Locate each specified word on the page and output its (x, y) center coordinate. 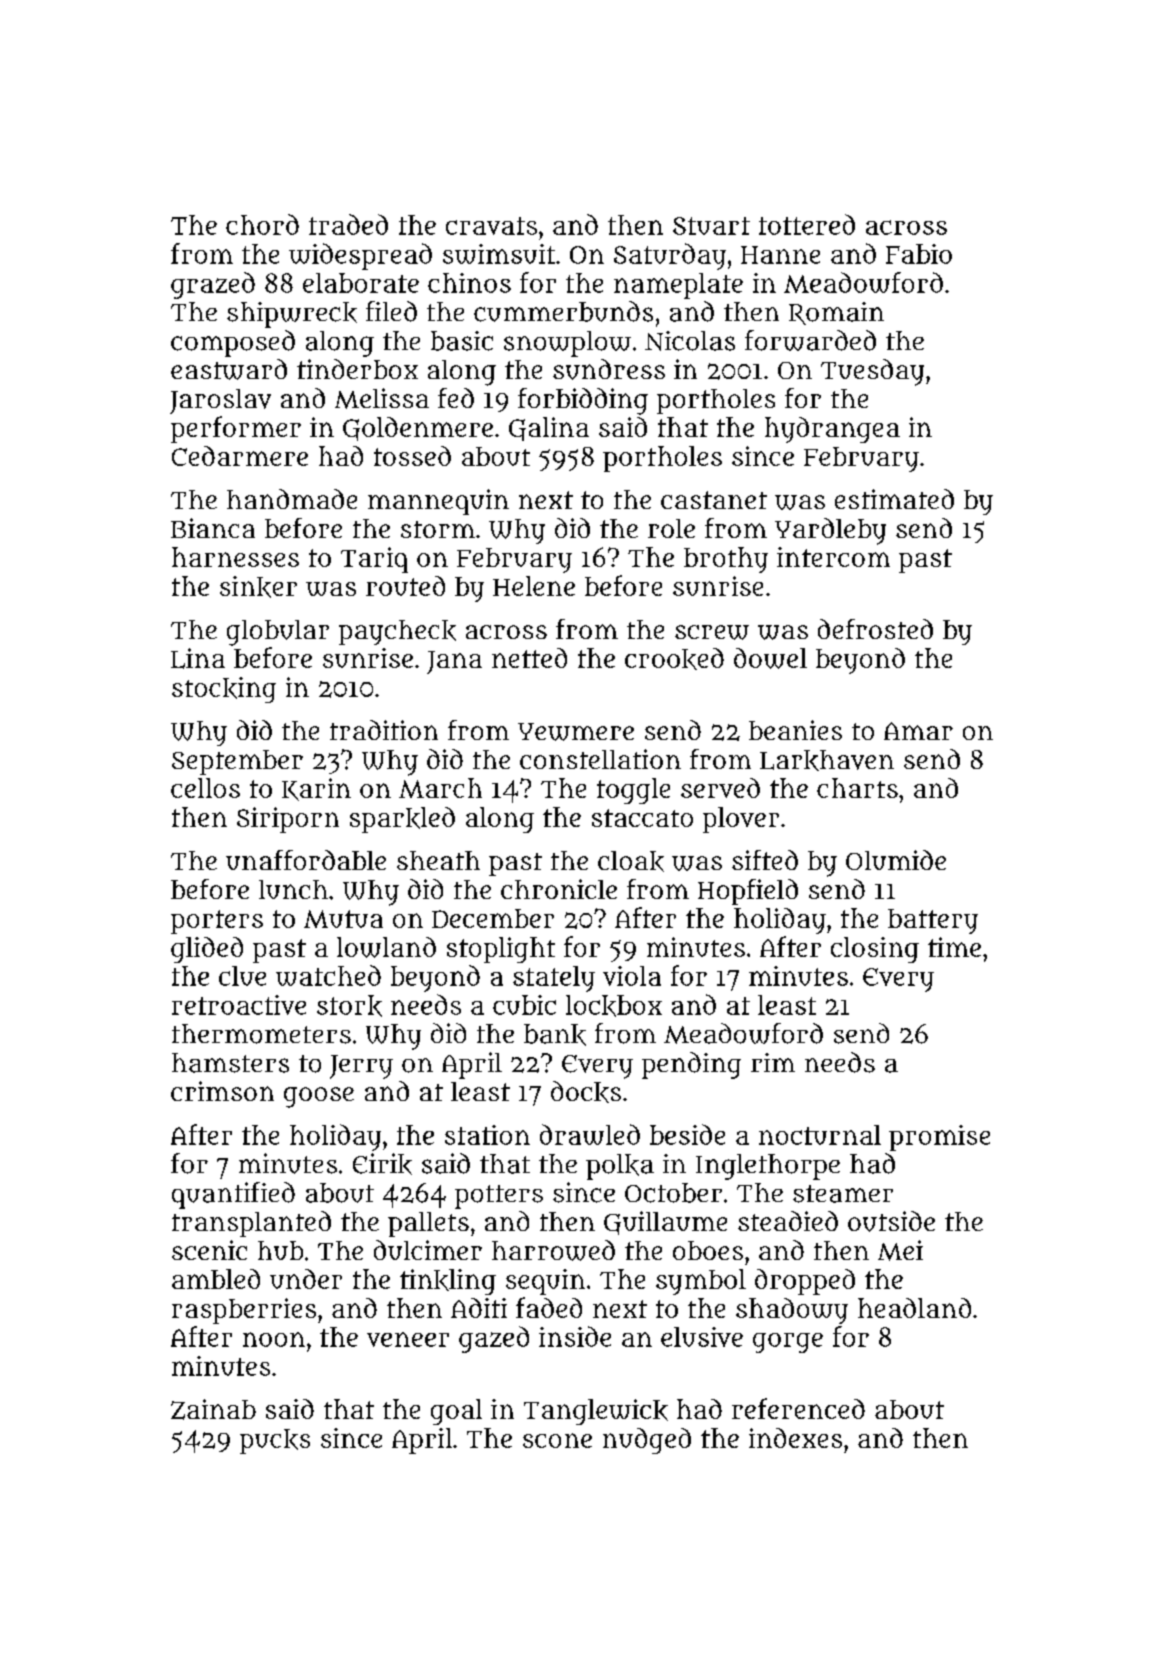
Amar (918, 731)
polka (620, 1167)
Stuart (711, 226)
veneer (408, 1339)
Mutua (343, 919)
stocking (224, 690)
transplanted (251, 1224)
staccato (642, 818)
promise (939, 1138)
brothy (726, 560)
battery (933, 921)
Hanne (780, 255)
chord (262, 224)
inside (575, 1336)
